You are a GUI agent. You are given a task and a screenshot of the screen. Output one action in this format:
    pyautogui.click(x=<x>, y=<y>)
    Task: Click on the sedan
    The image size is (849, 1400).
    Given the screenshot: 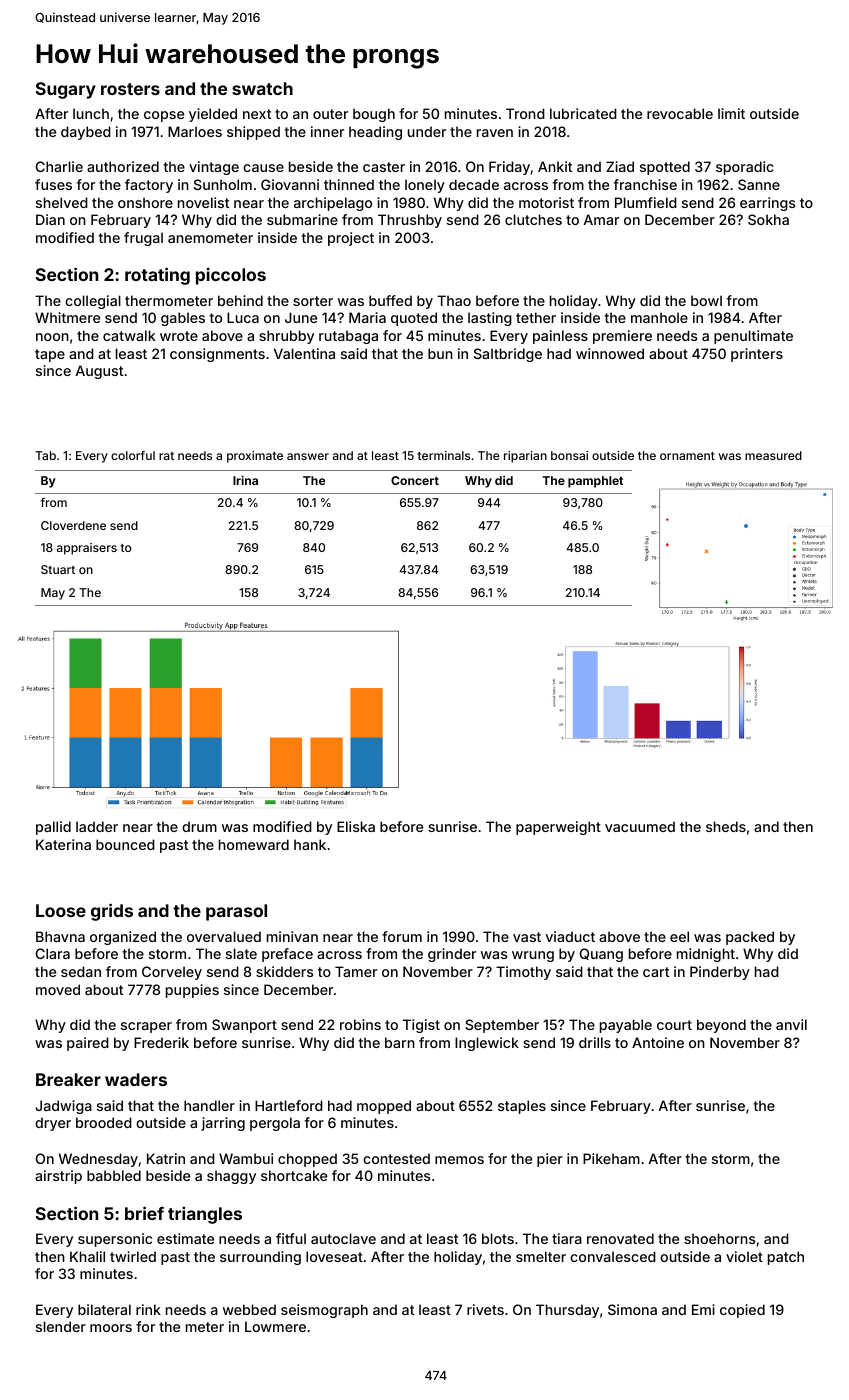 What is the action you would take?
    pyautogui.click(x=81, y=971)
